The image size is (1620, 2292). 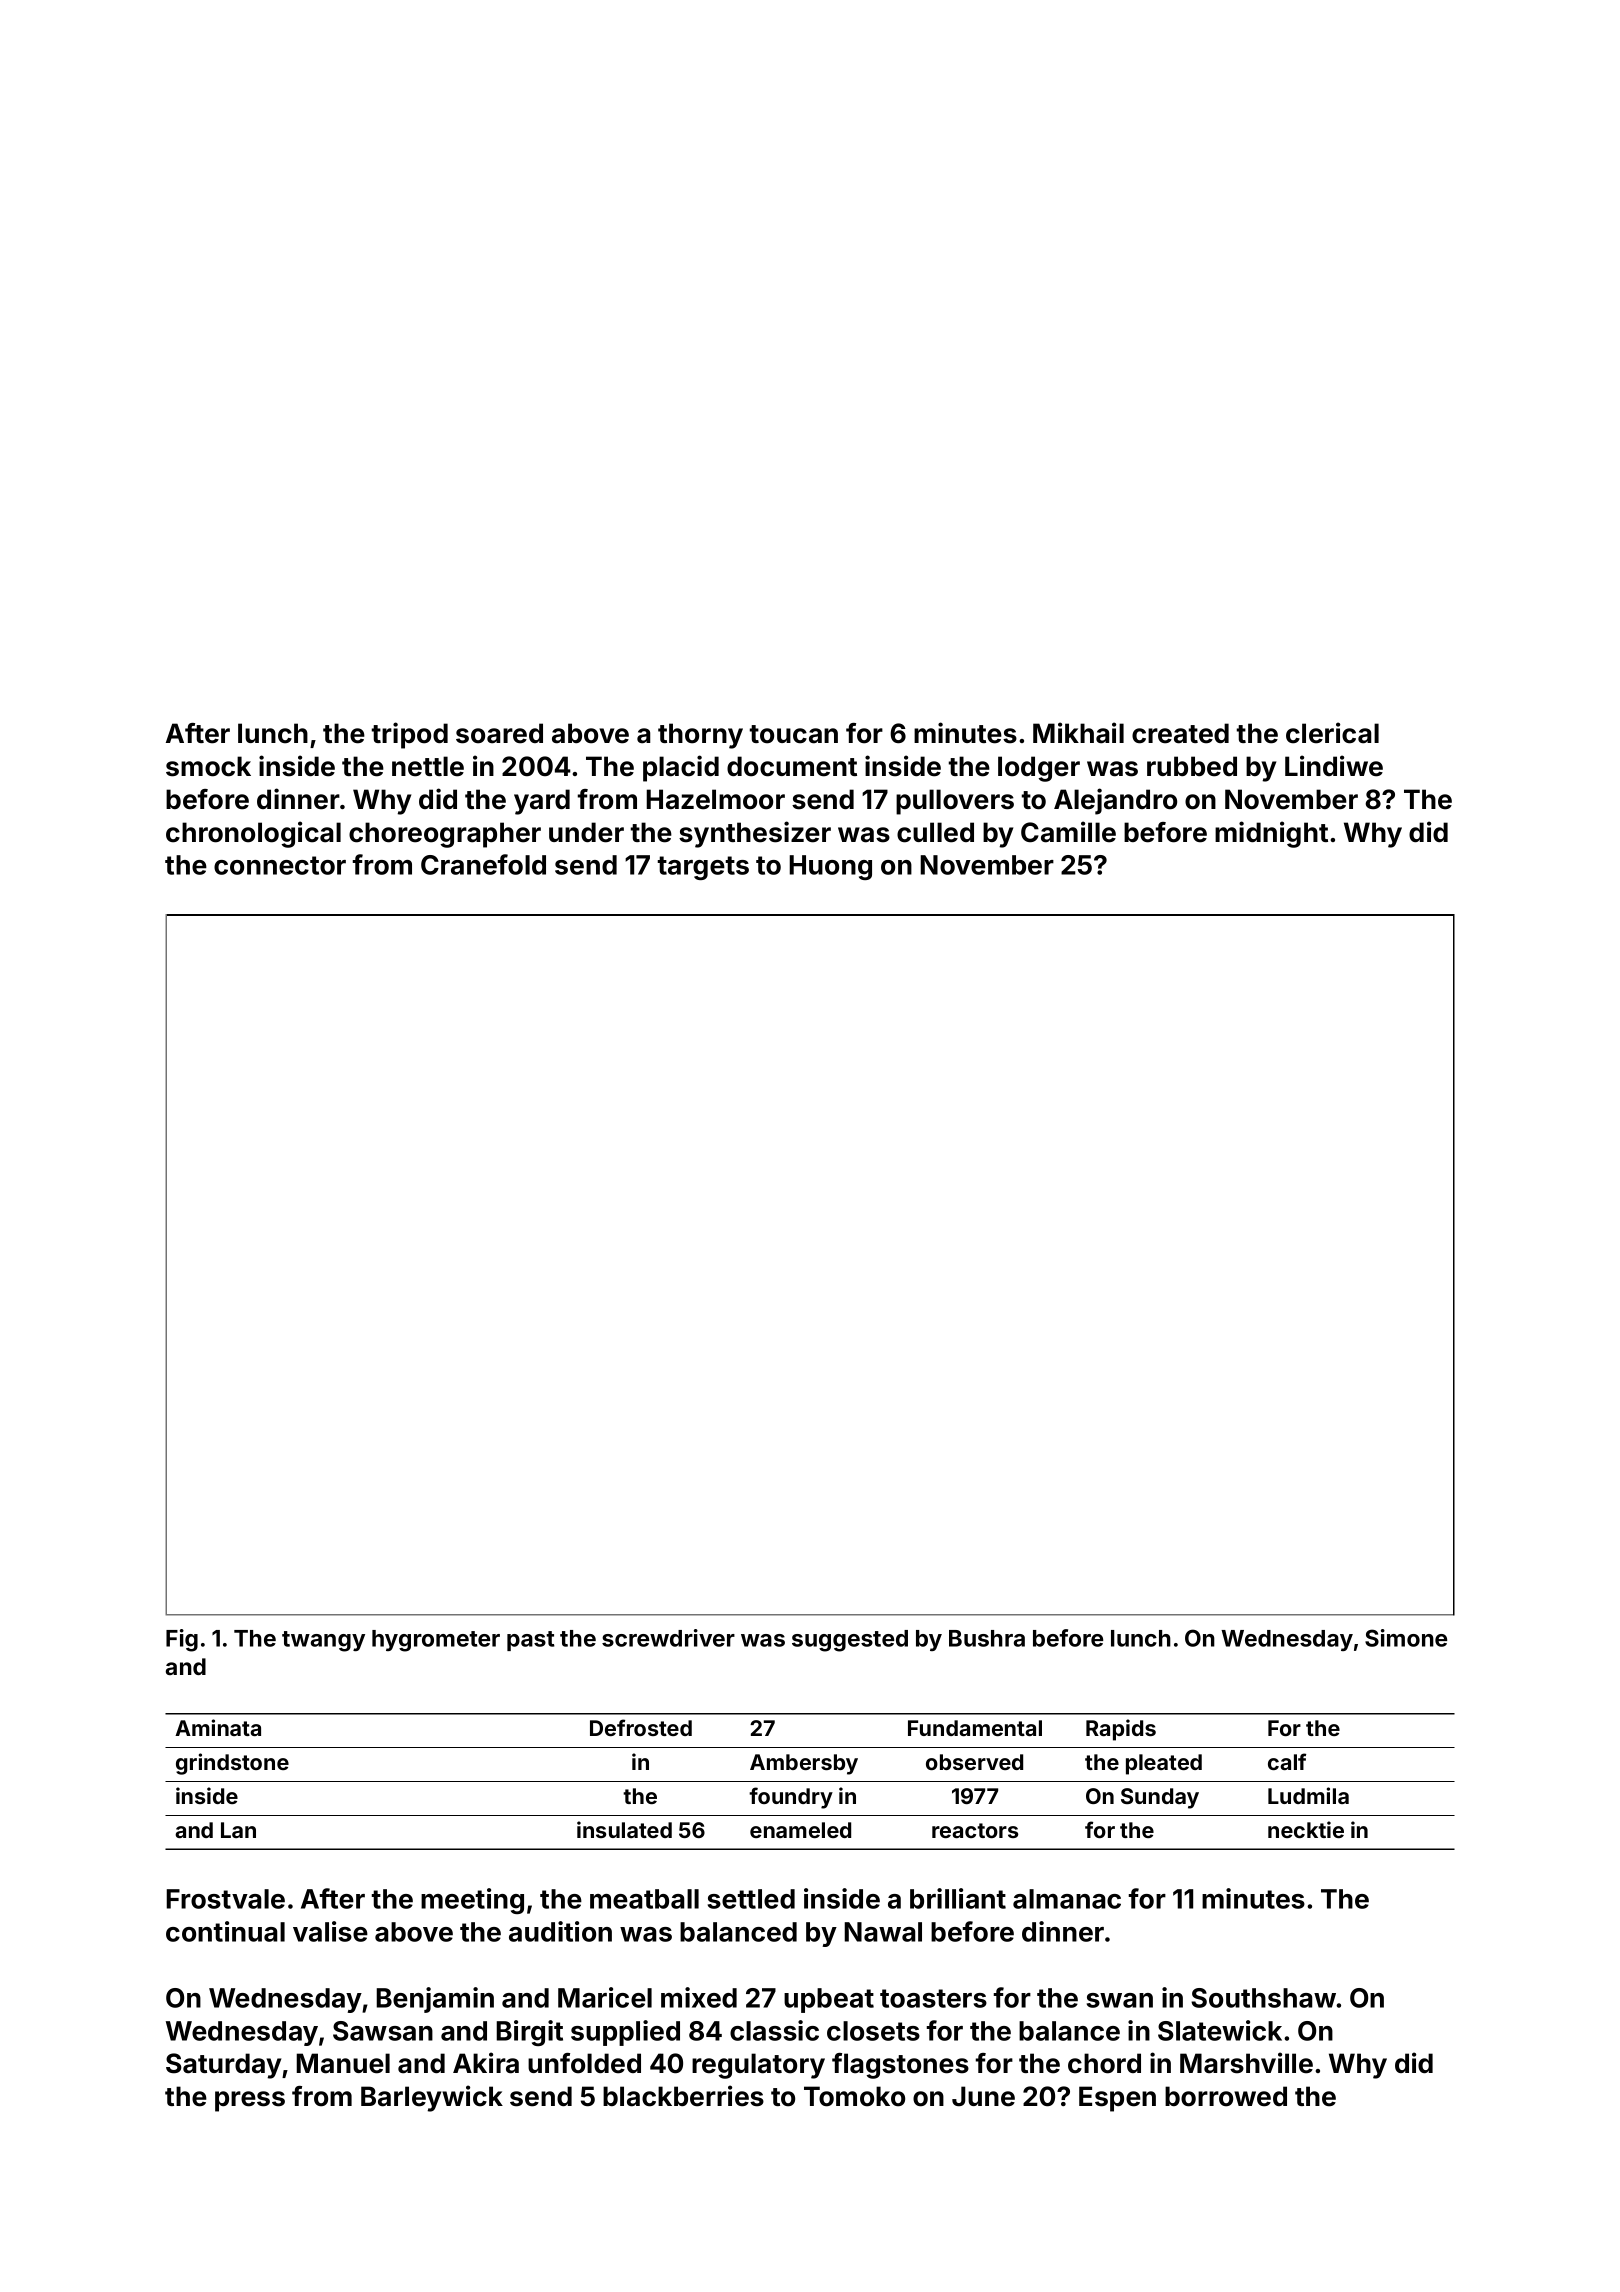 I want to click on connector, so click(x=280, y=865).
